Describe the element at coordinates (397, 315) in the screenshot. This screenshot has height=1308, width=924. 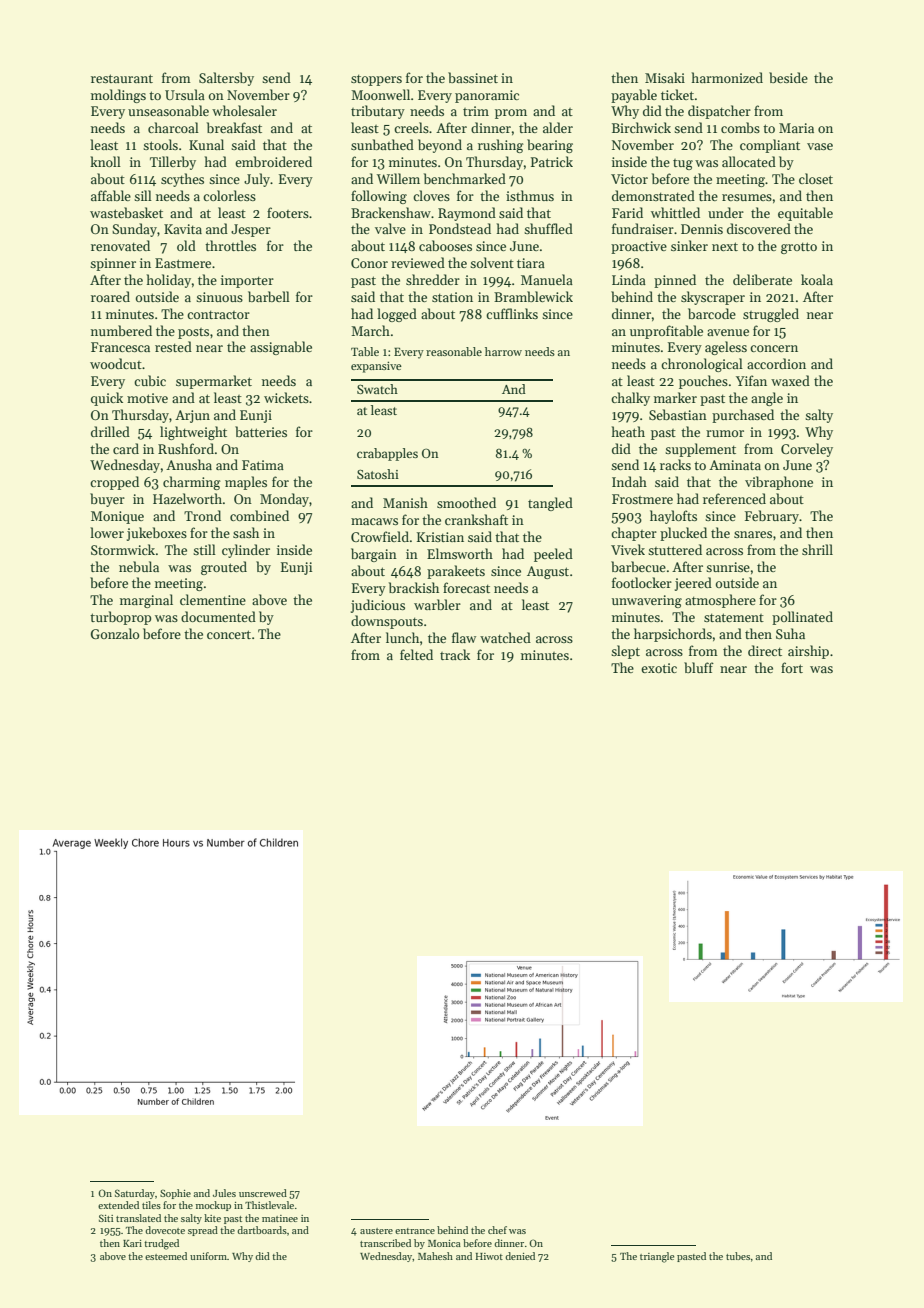
I see `logged` at that location.
